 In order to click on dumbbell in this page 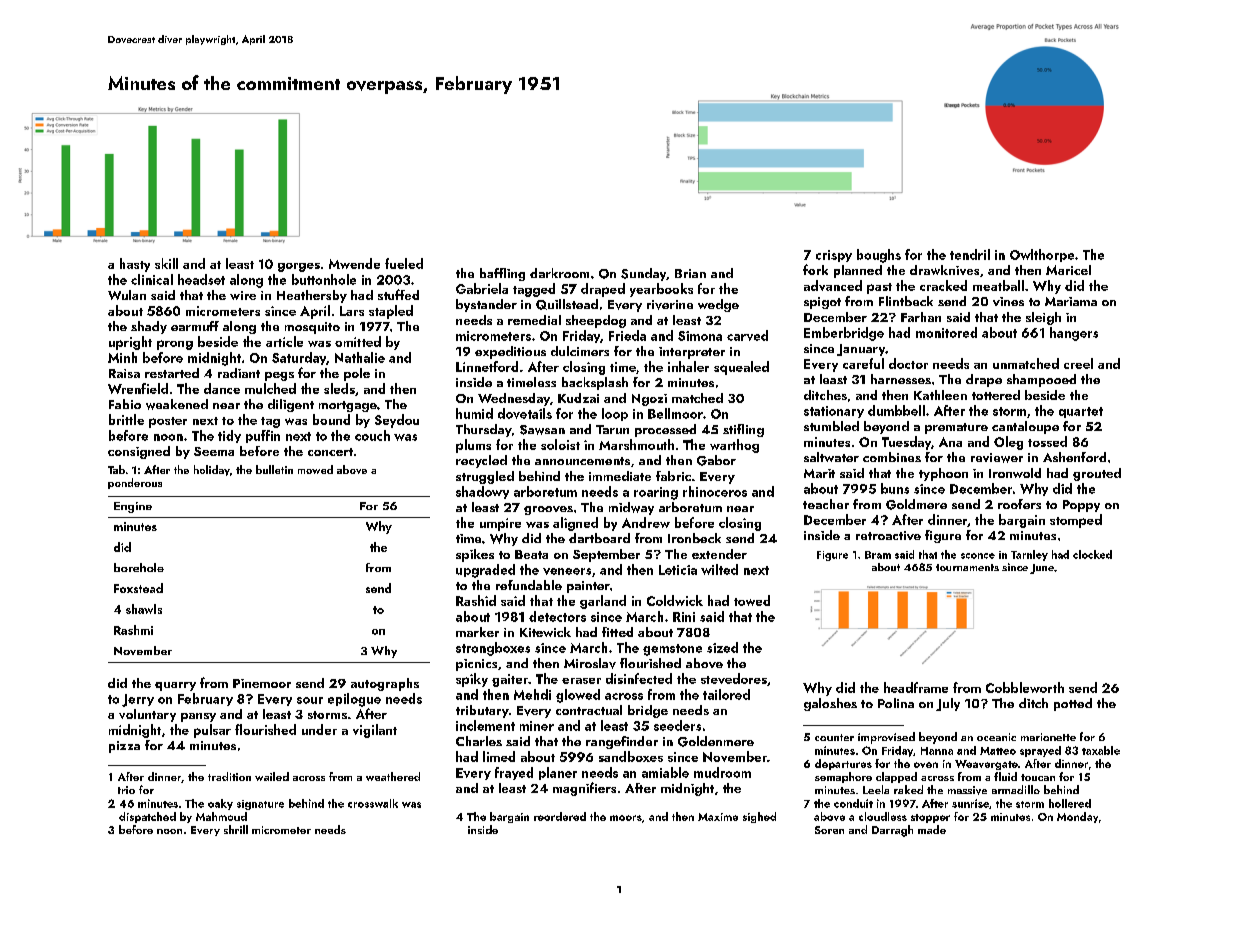, I will do `click(896, 410)`.
